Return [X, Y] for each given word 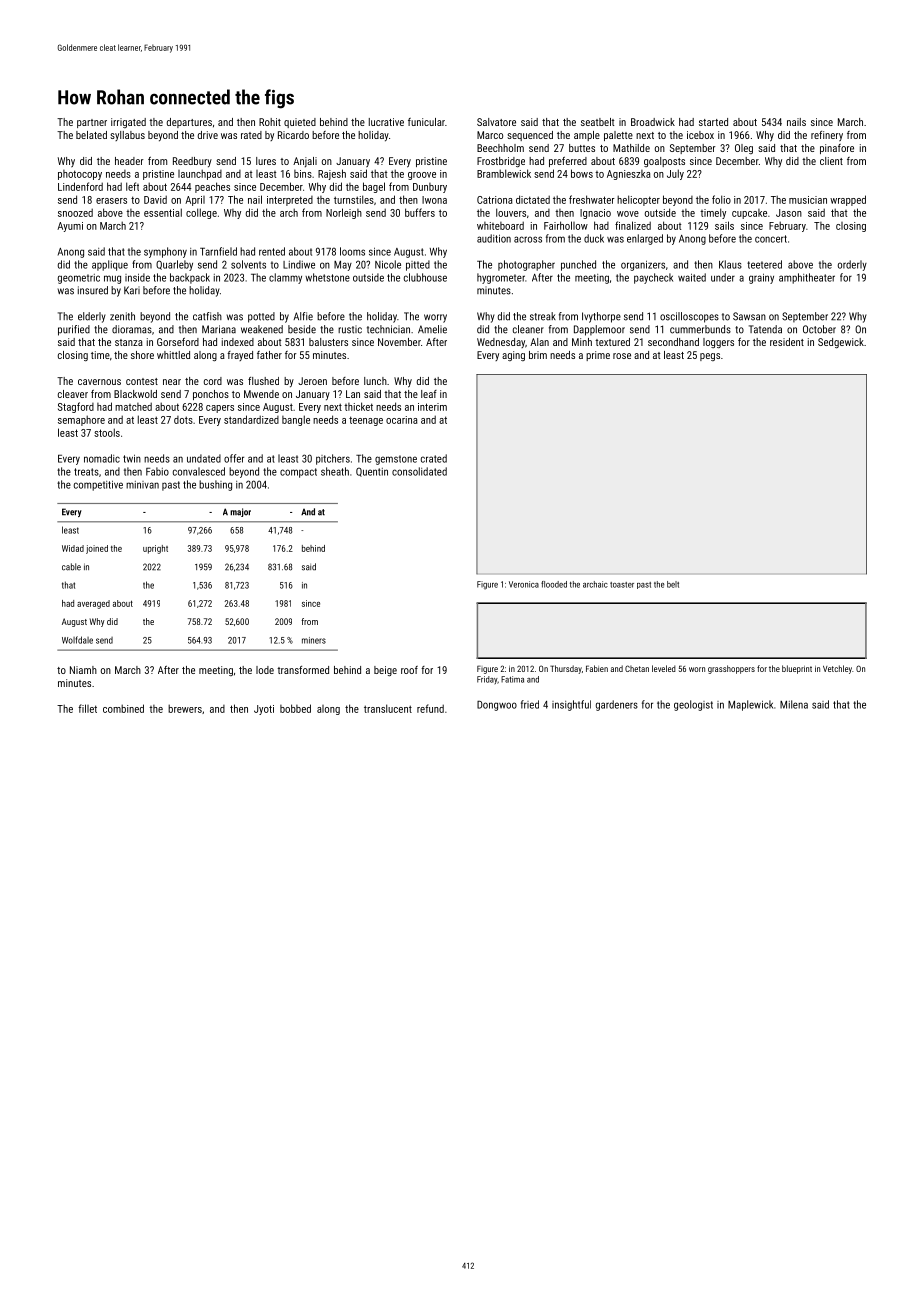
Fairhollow [566, 225]
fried [530, 704]
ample [587, 136]
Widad [73, 548]
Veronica [524, 584]
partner [92, 123]
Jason [789, 213]
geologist [693, 705]
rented [272, 251]
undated [204, 458]
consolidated [419, 471]
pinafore [837, 149]
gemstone [396, 460]
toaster [622, 585]
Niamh [83, 670]
